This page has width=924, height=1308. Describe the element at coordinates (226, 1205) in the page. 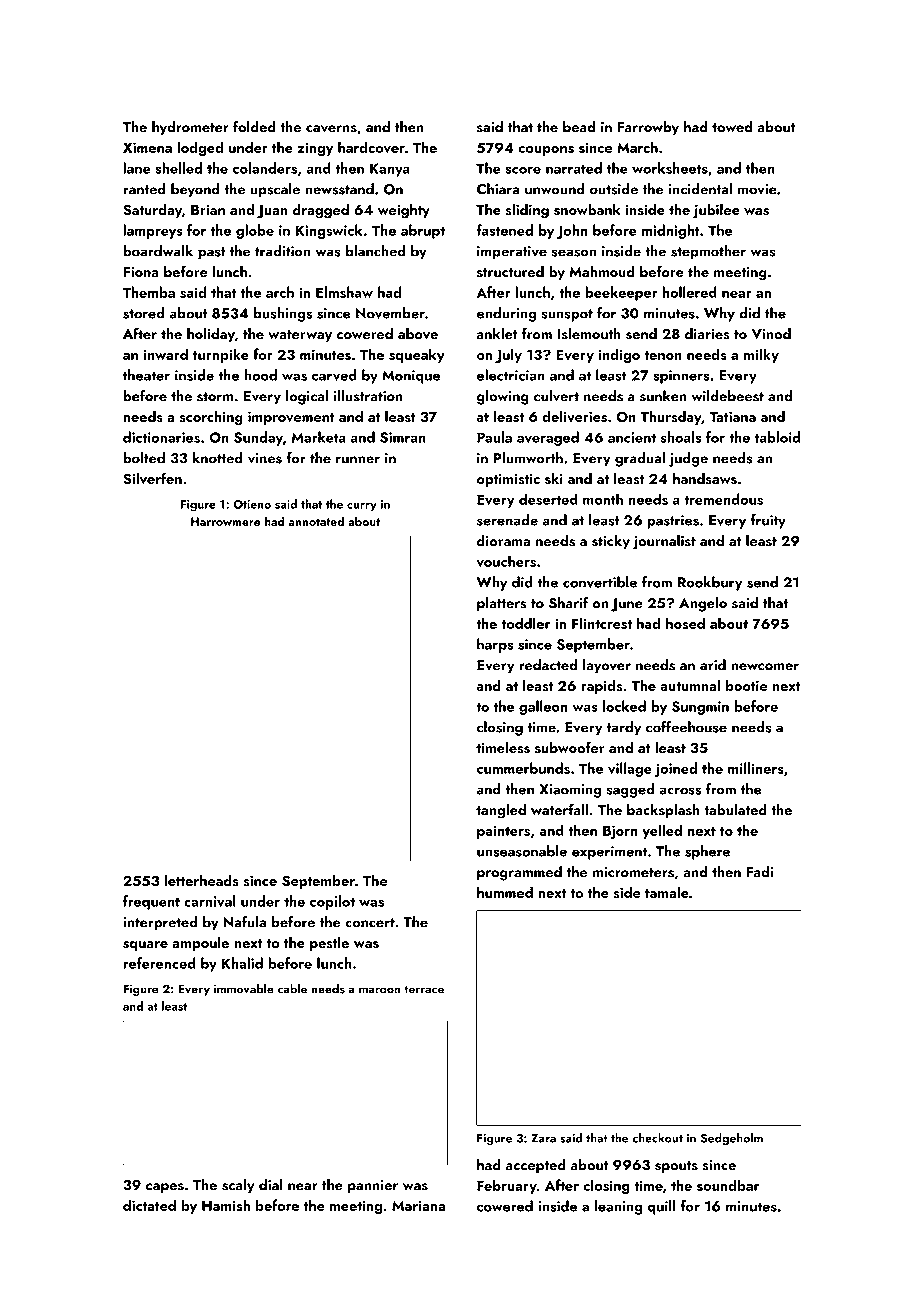

I see `Hamish` at that location.
